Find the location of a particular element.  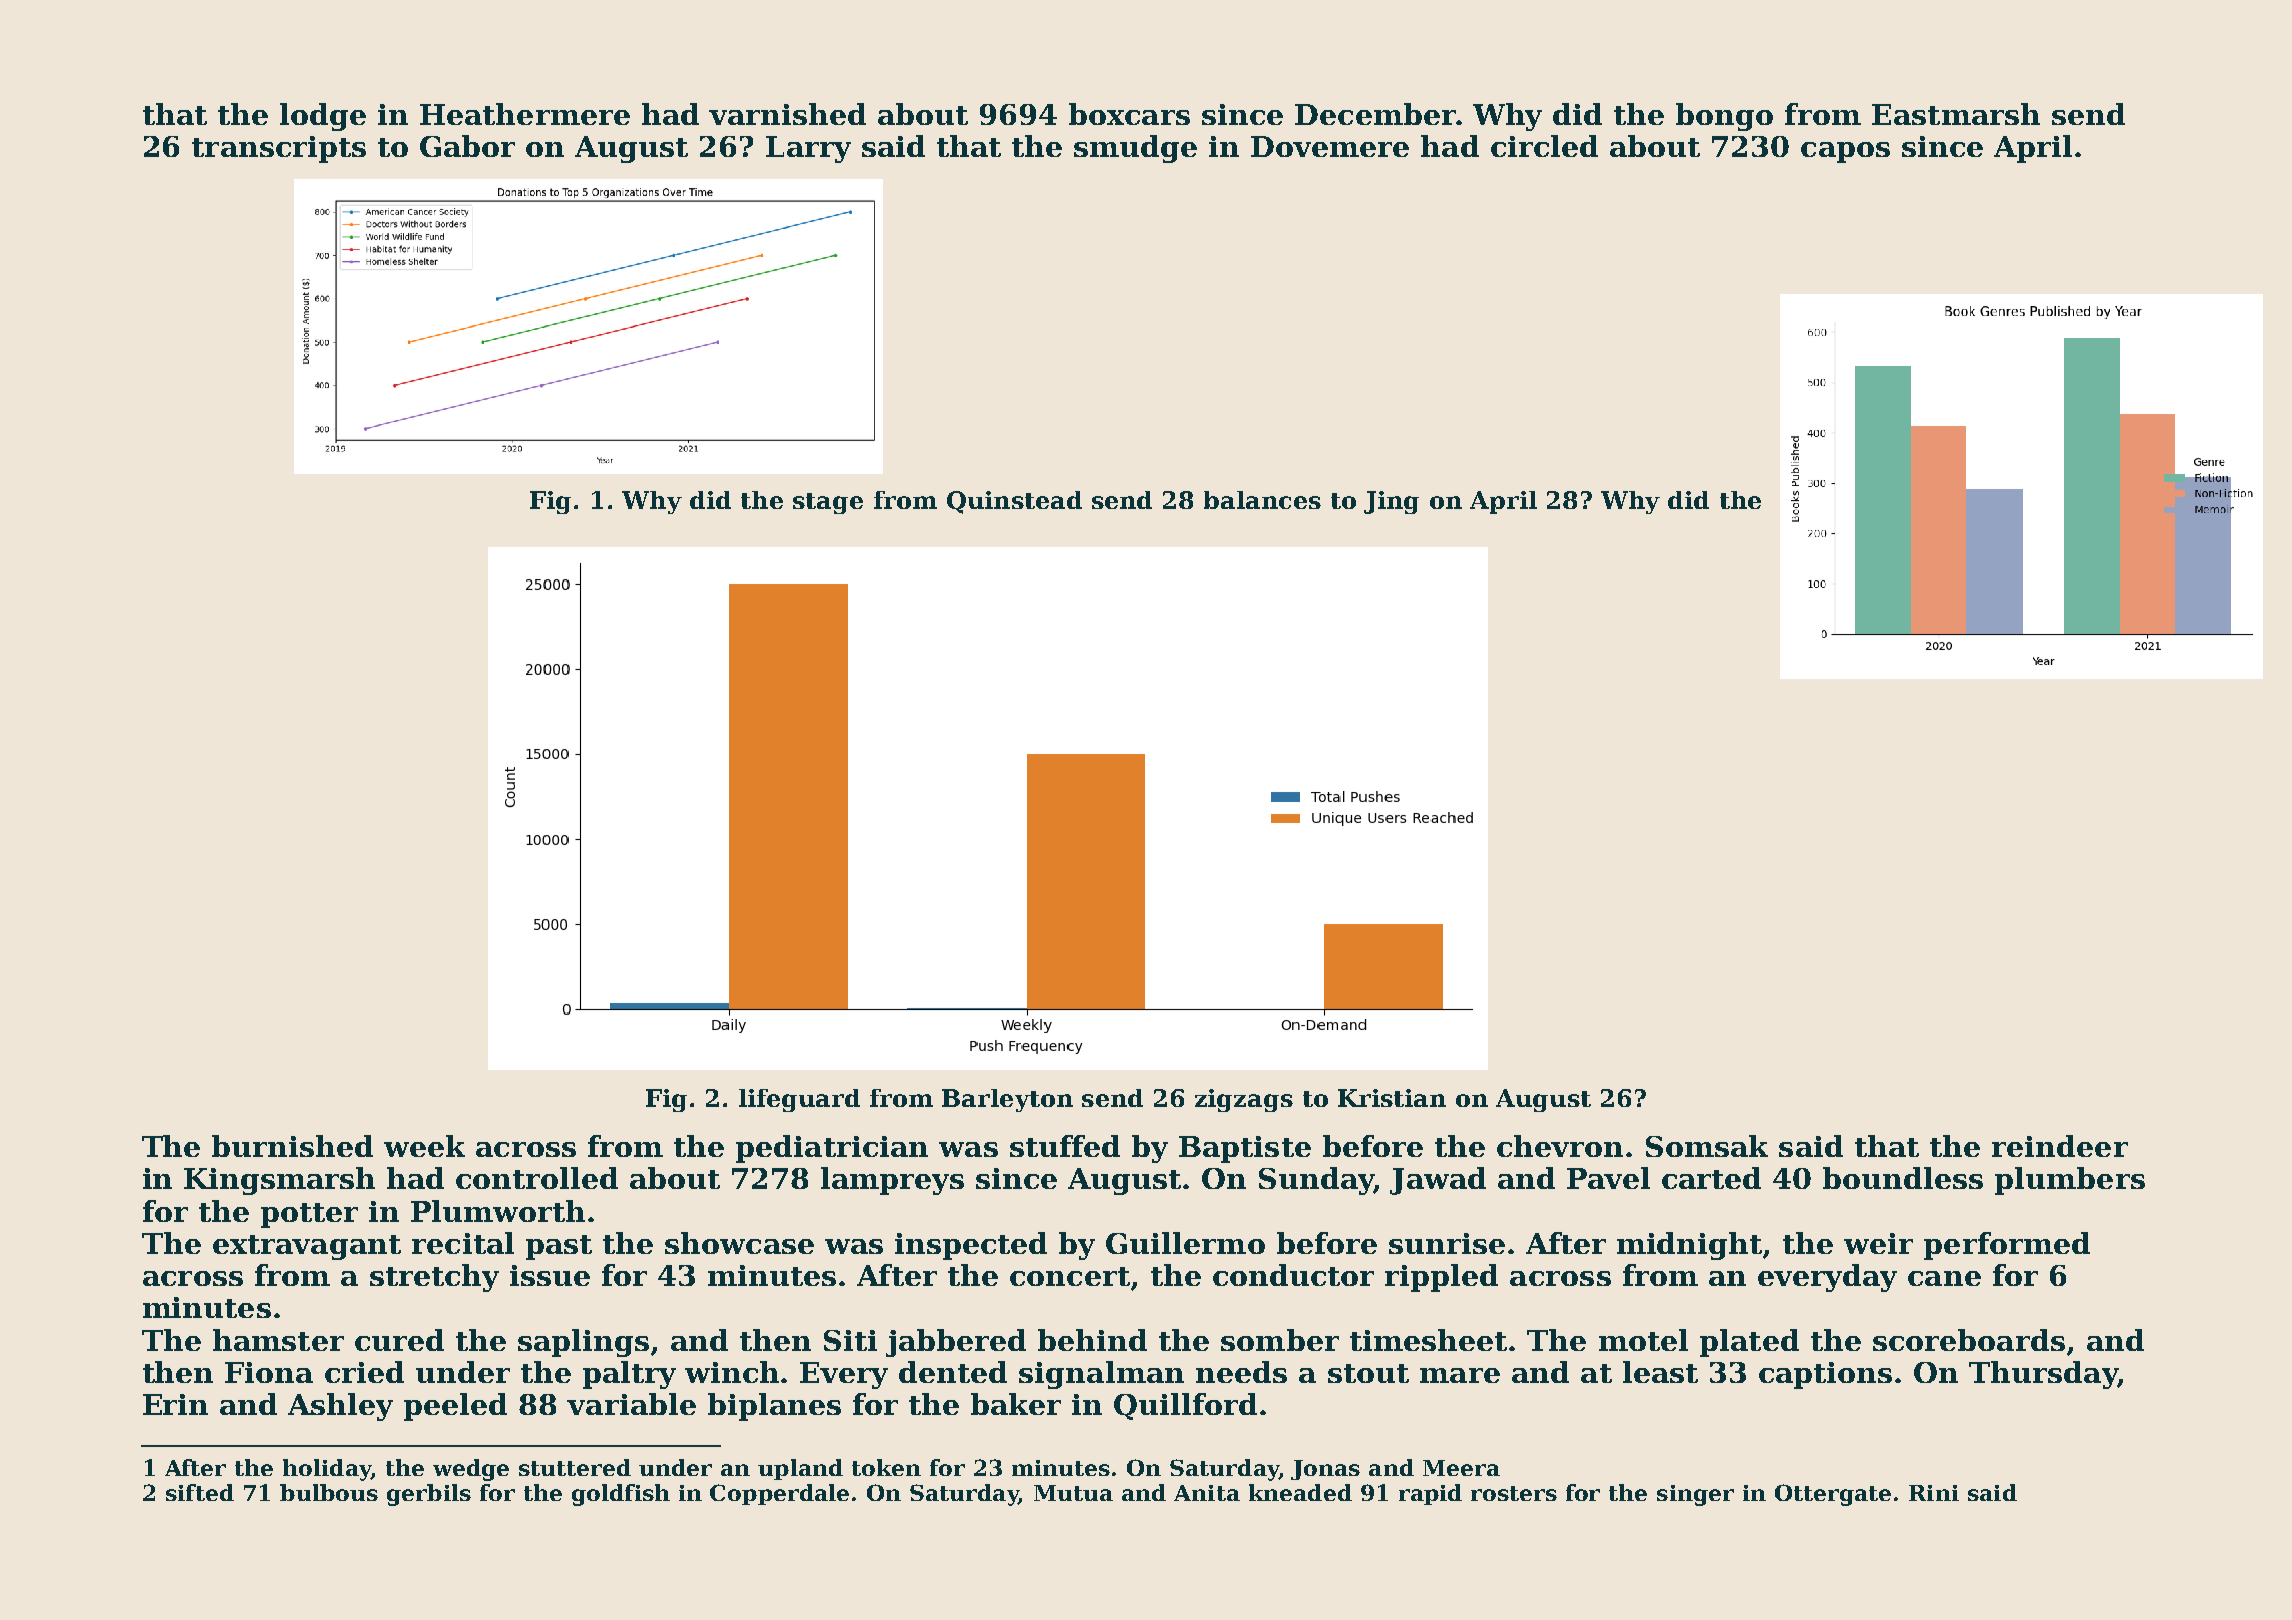

past is located at coordinates (559, 1247).
